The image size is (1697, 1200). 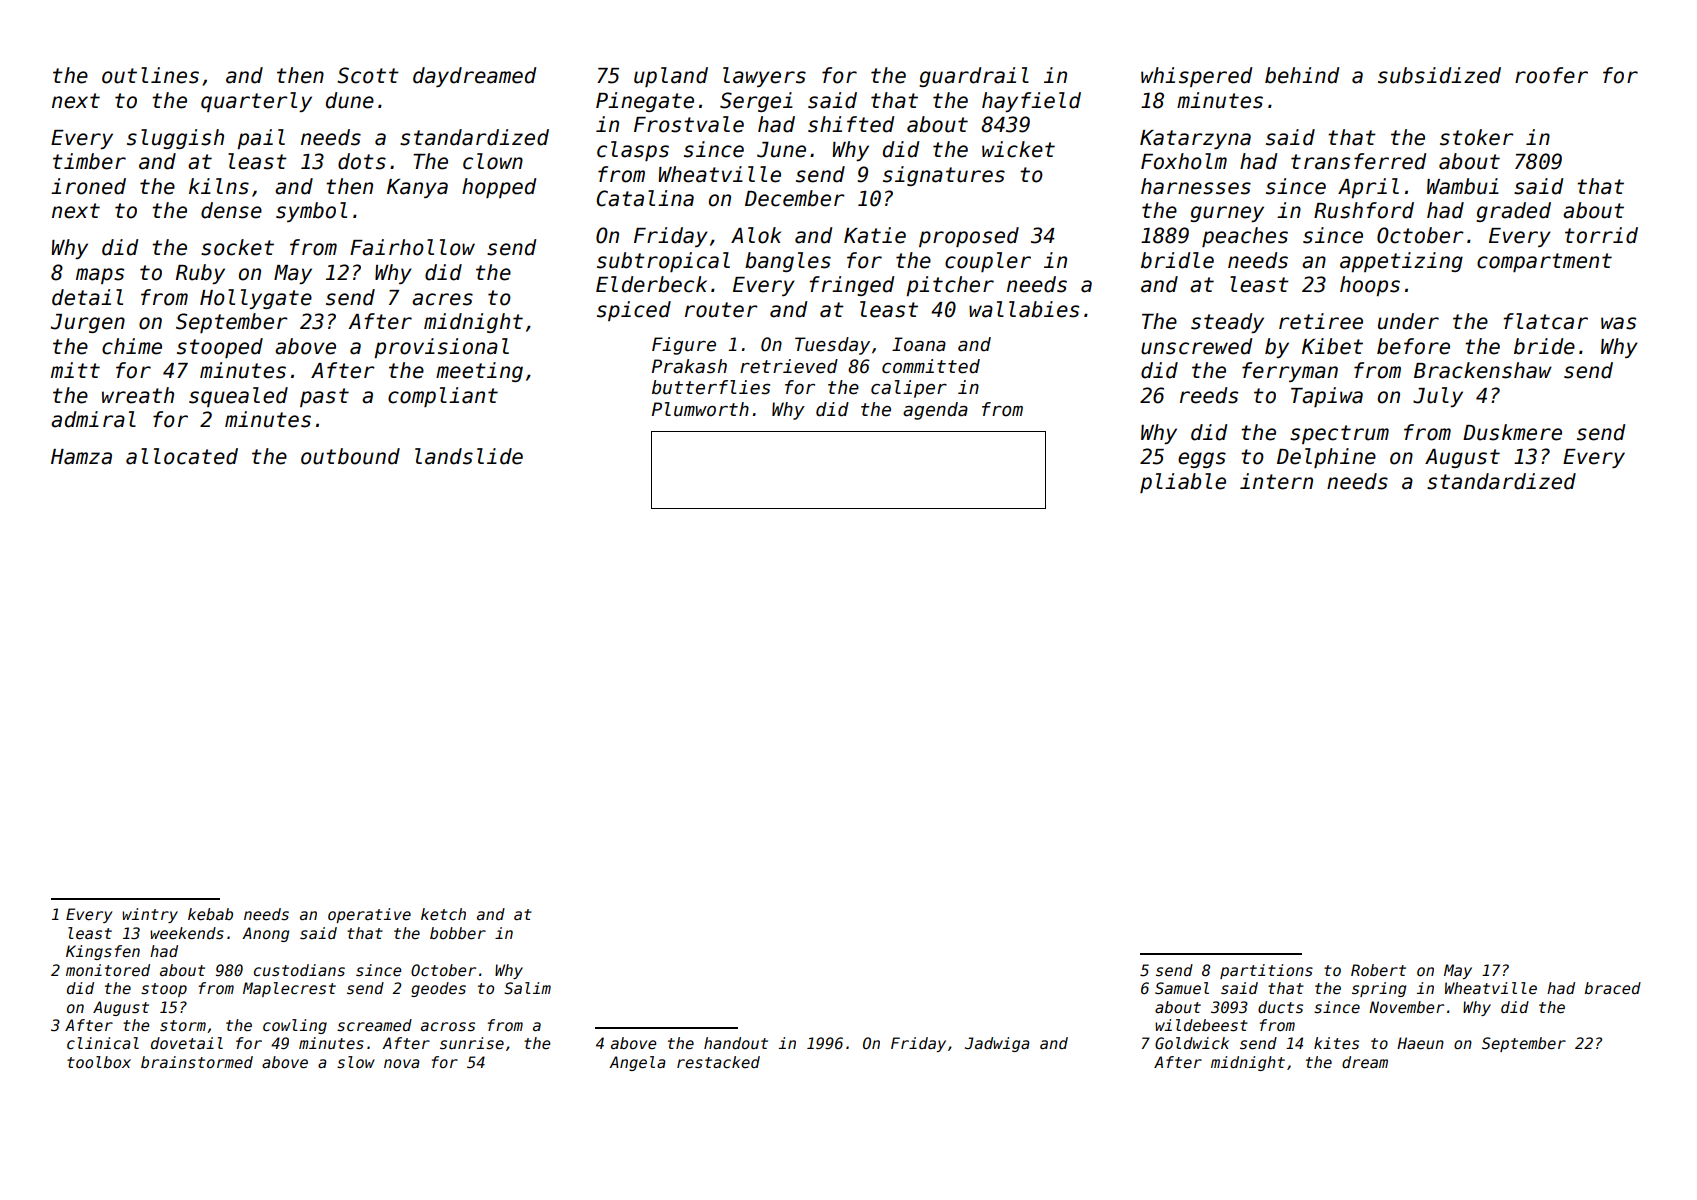 I want to click on Samuel, so click(x=1182, y=988).
